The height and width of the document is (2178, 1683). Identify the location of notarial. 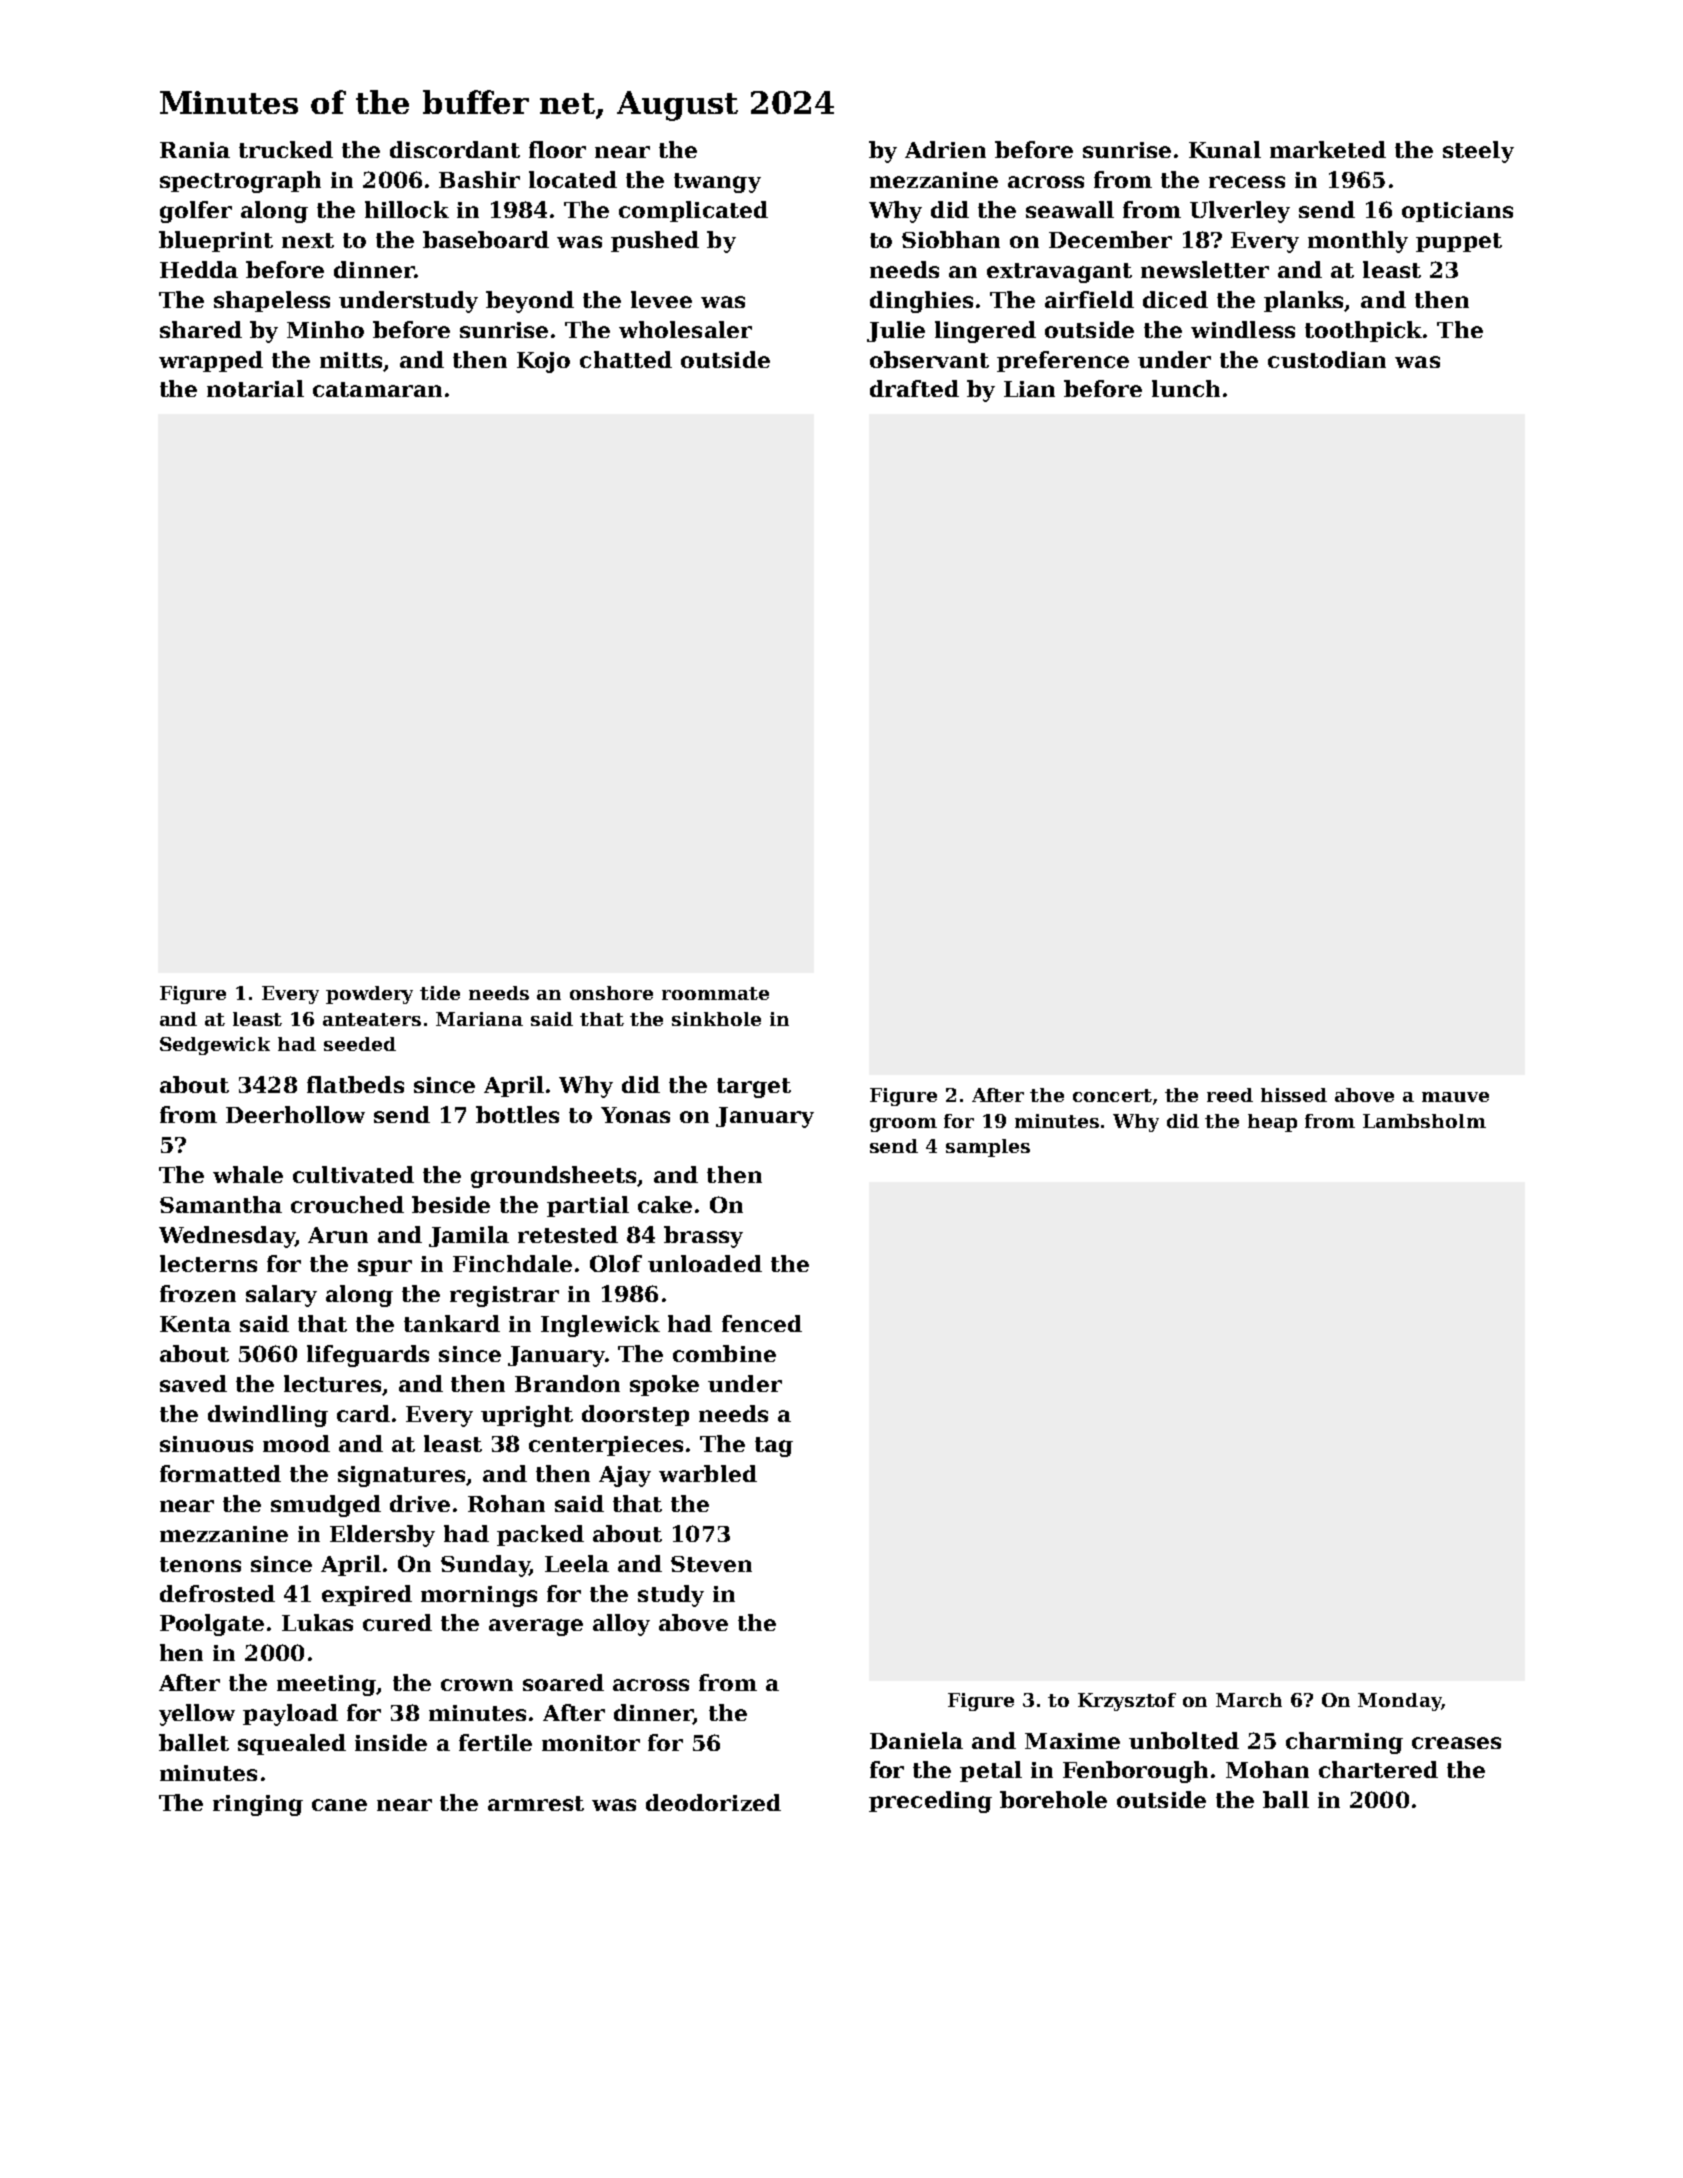
(255, 388).
